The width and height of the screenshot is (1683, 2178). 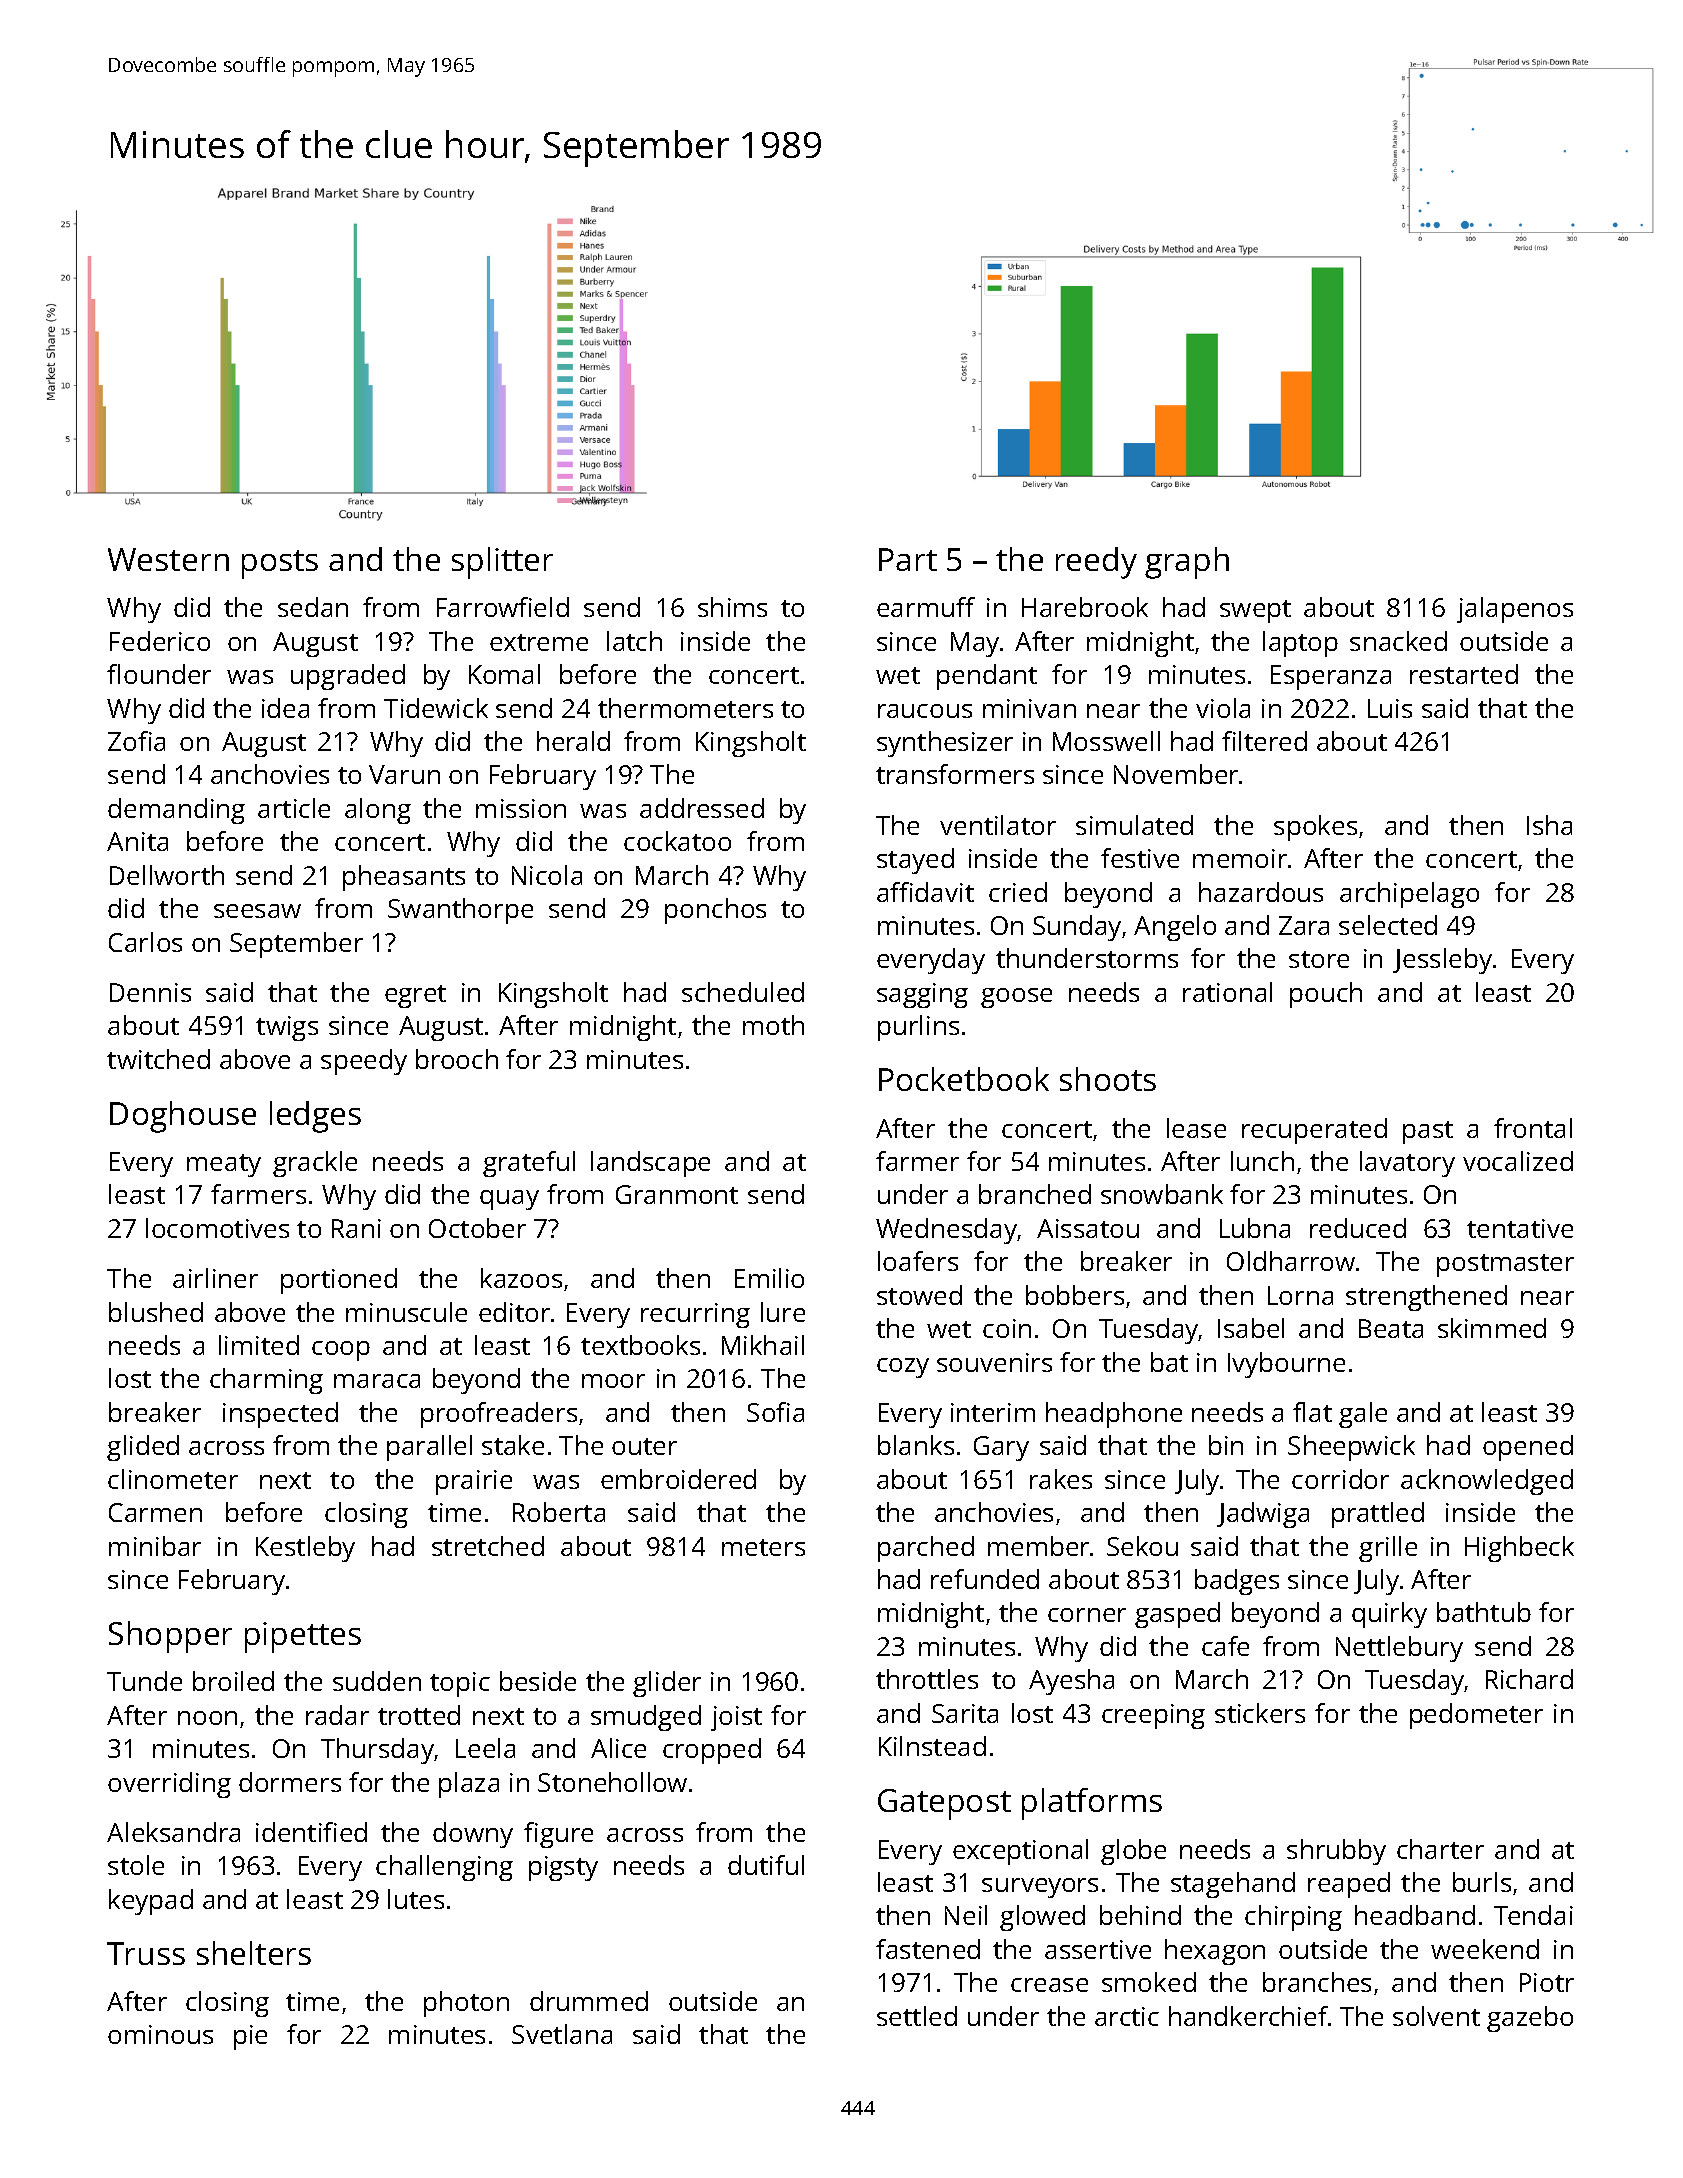 I want to click on jalapenos, so click(x=1515, y=610).
